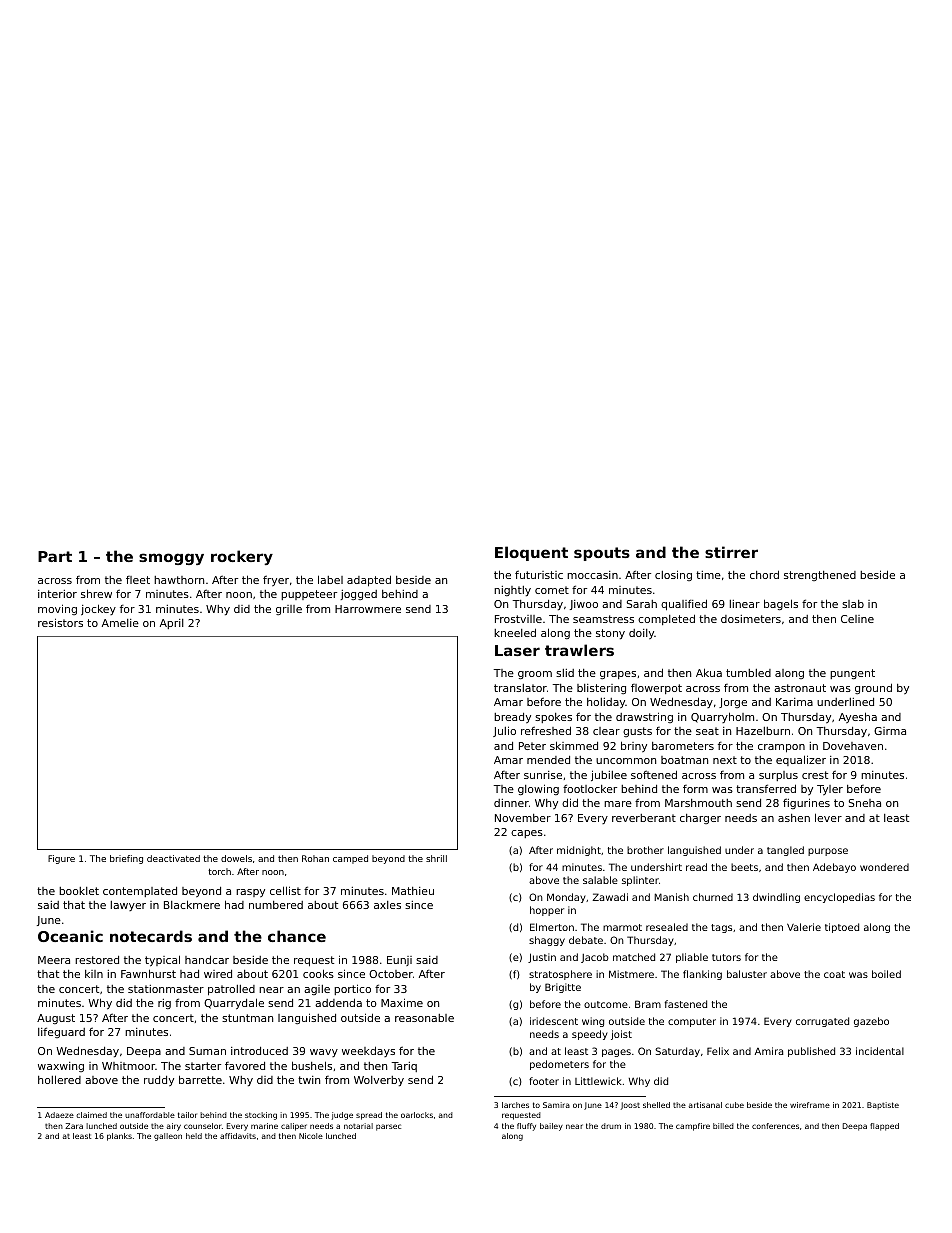 This screenshot has width=952, height=1233. Describe the element at coordinates (276, 905) in the screenshot. I see `numbered` at that location.
